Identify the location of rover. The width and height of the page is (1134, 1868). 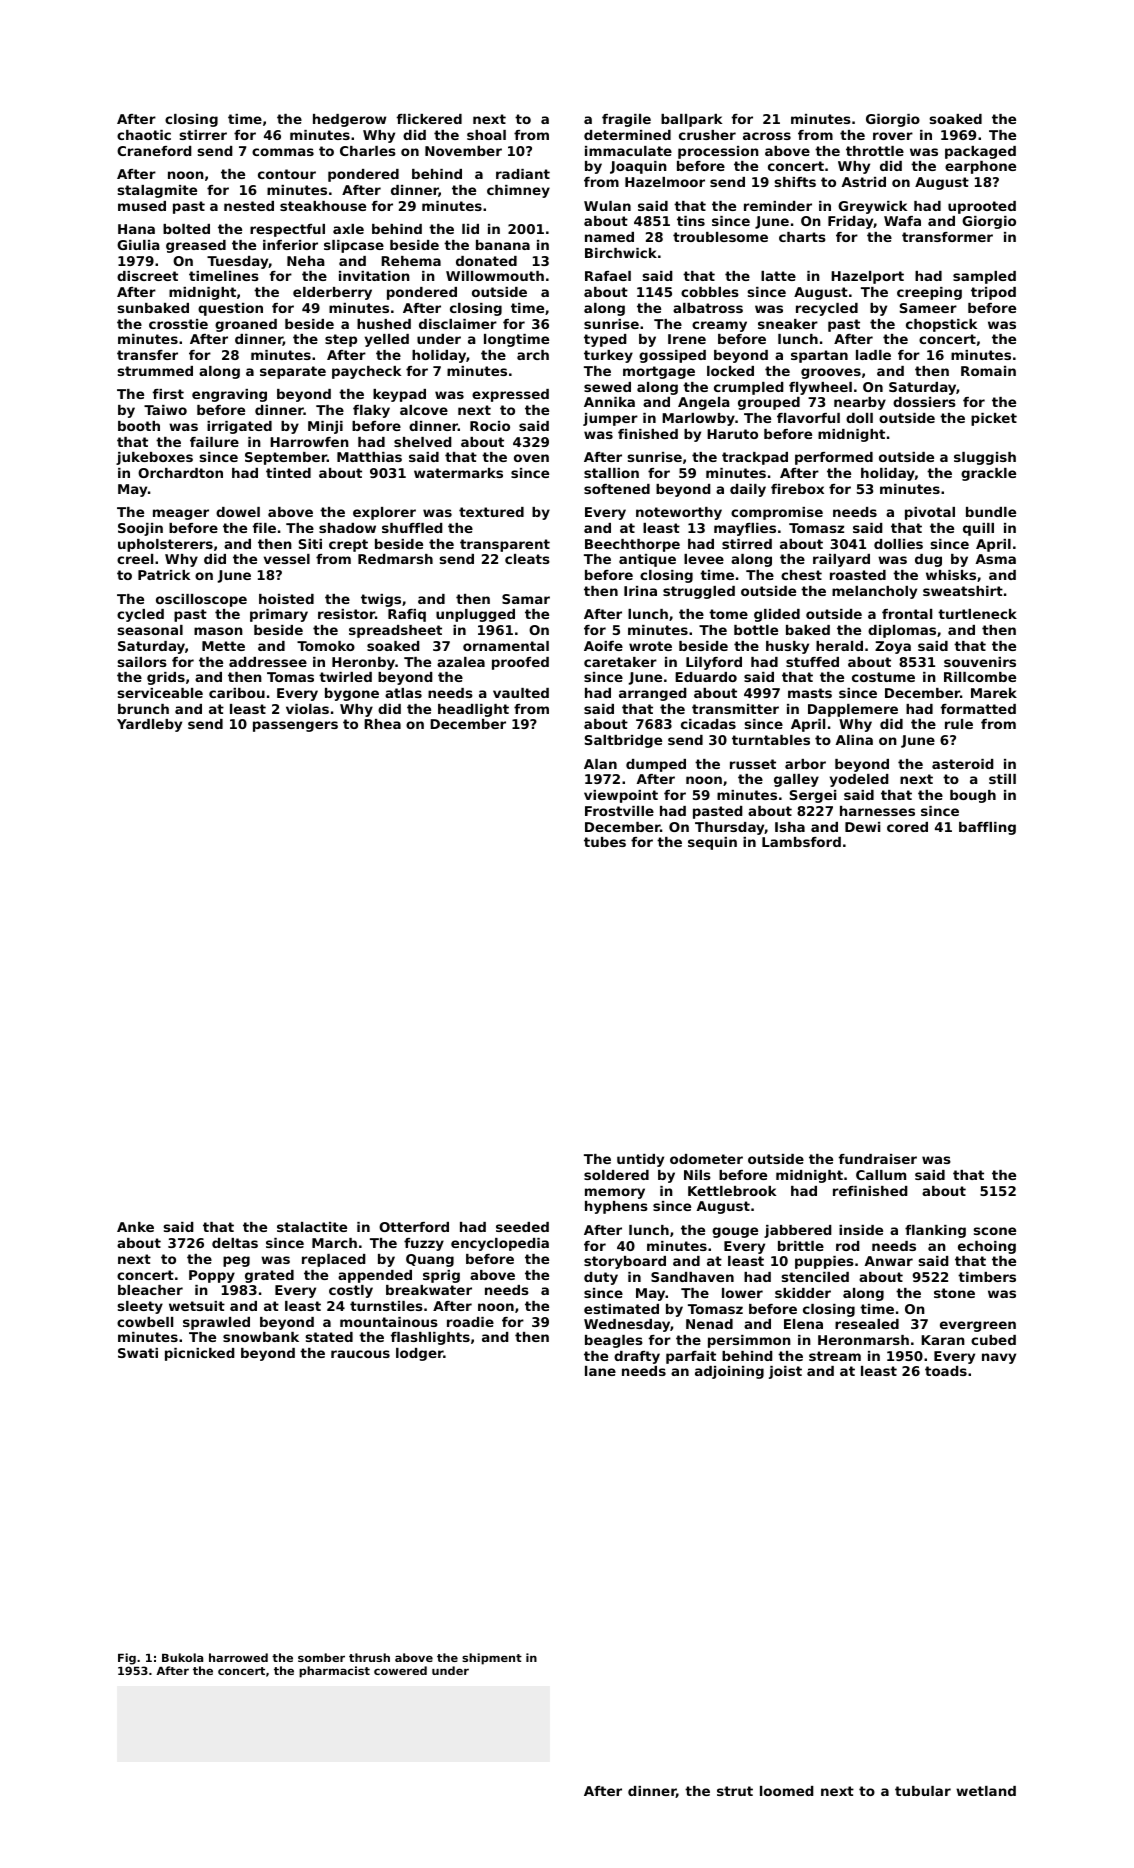
(893, 136).
